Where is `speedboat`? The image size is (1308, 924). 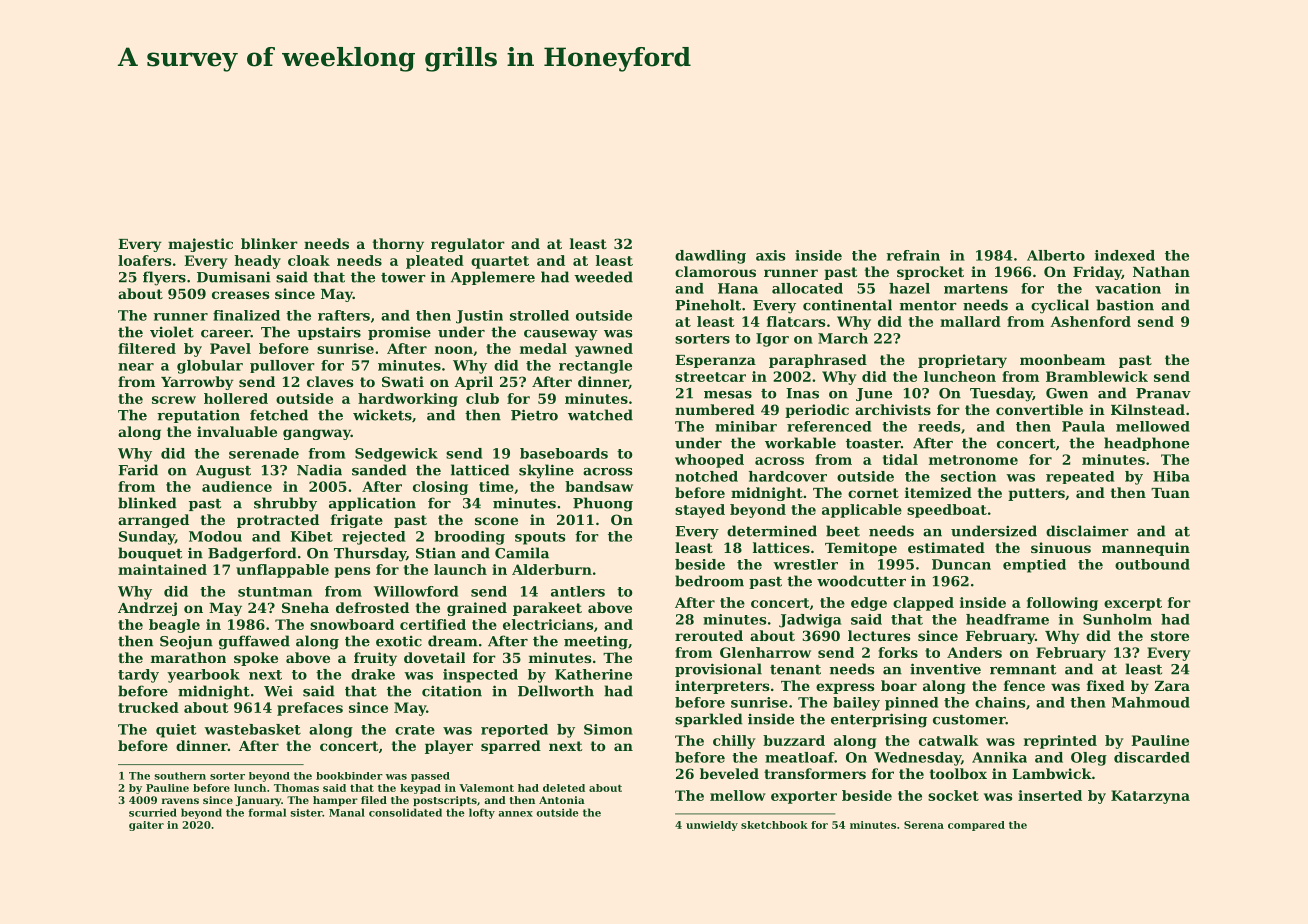 speedboat is located at coordinates (947, 511).
